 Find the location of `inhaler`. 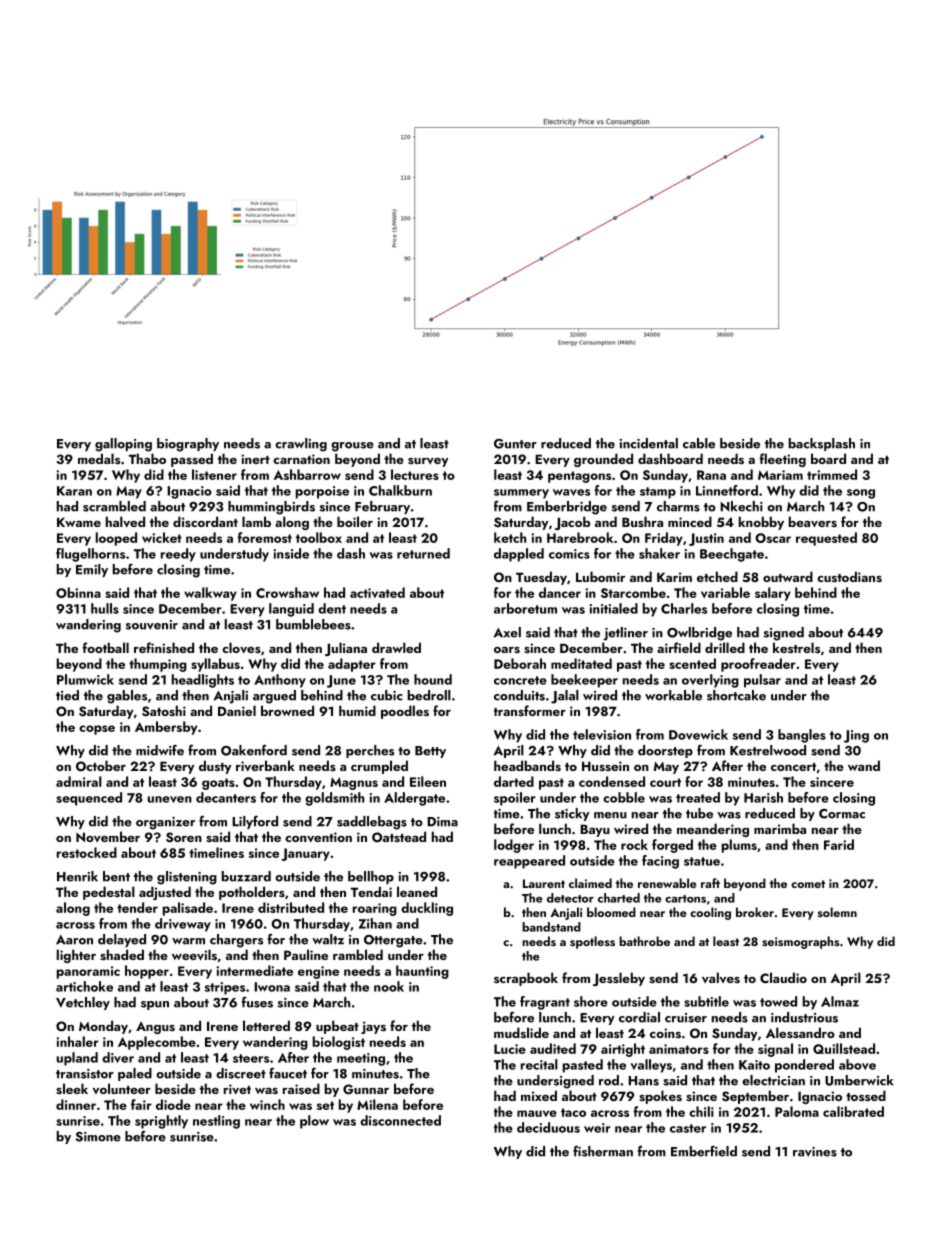

inhaler is located at coordinates (77, 1041).
